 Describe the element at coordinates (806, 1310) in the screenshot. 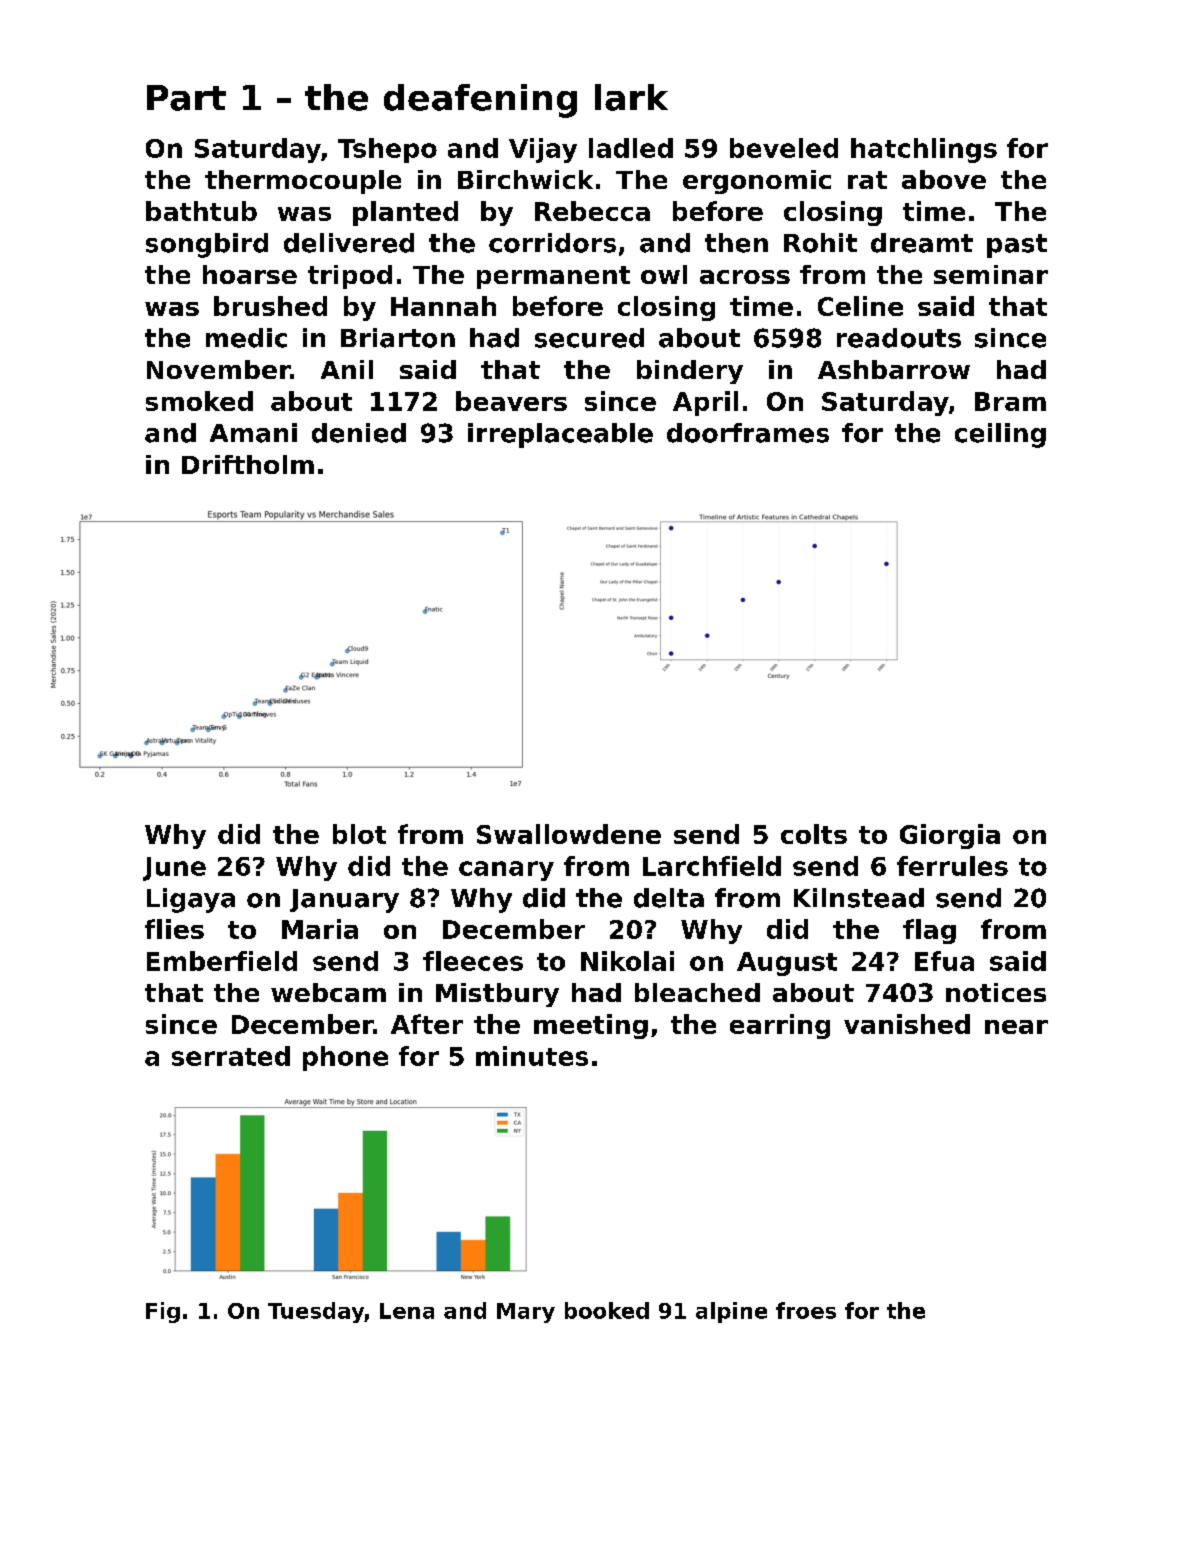

I see `froes` at that location.
